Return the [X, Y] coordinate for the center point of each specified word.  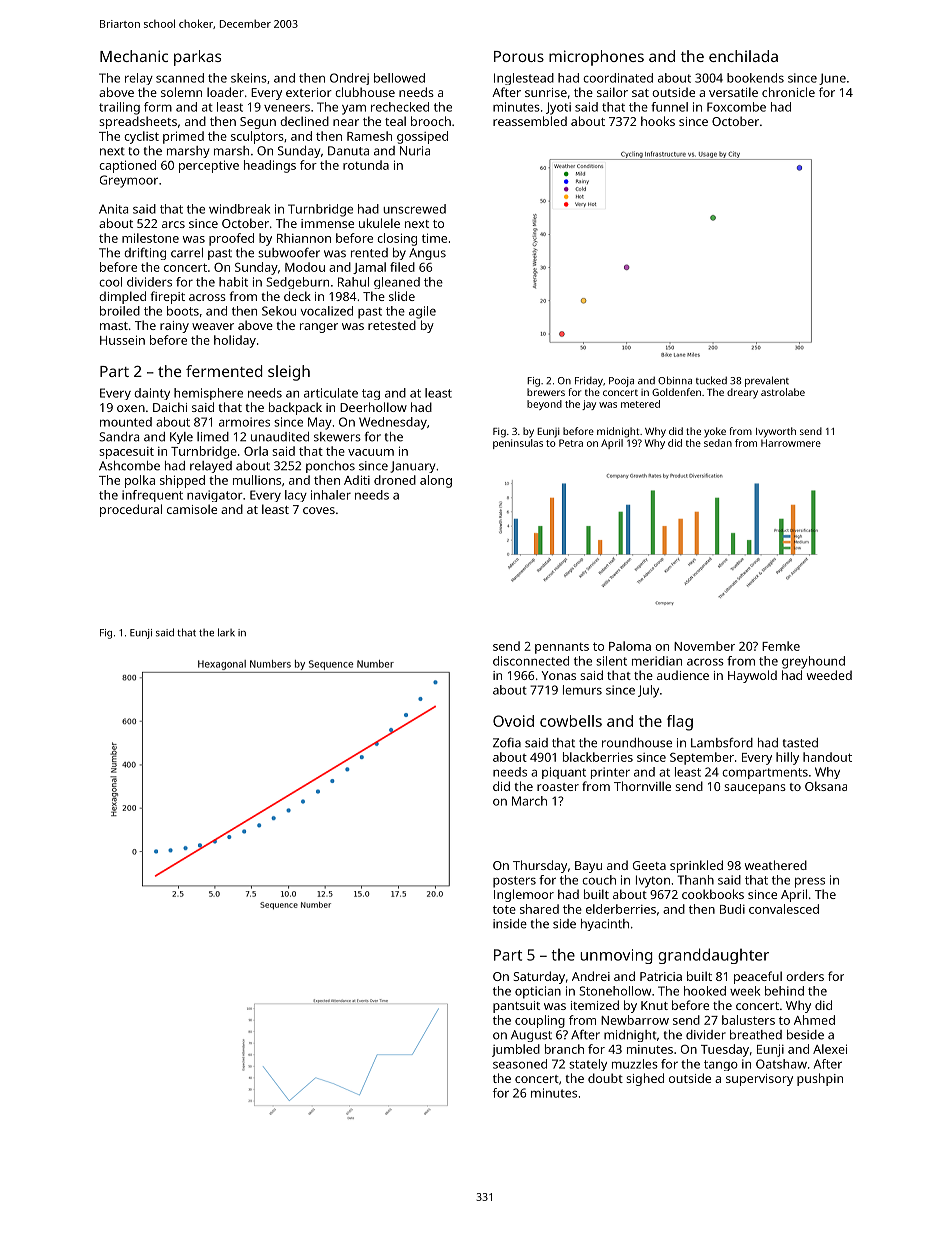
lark [226, 632]
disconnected [531, 661]
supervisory [759, 1080]
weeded [829, 675]
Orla [256, 451]
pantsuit [516, 1007]
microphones [596, 58]
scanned [180, 78]
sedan [718, 443]
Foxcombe [736, 107]
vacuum [371, 452]
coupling [540, 1021]
